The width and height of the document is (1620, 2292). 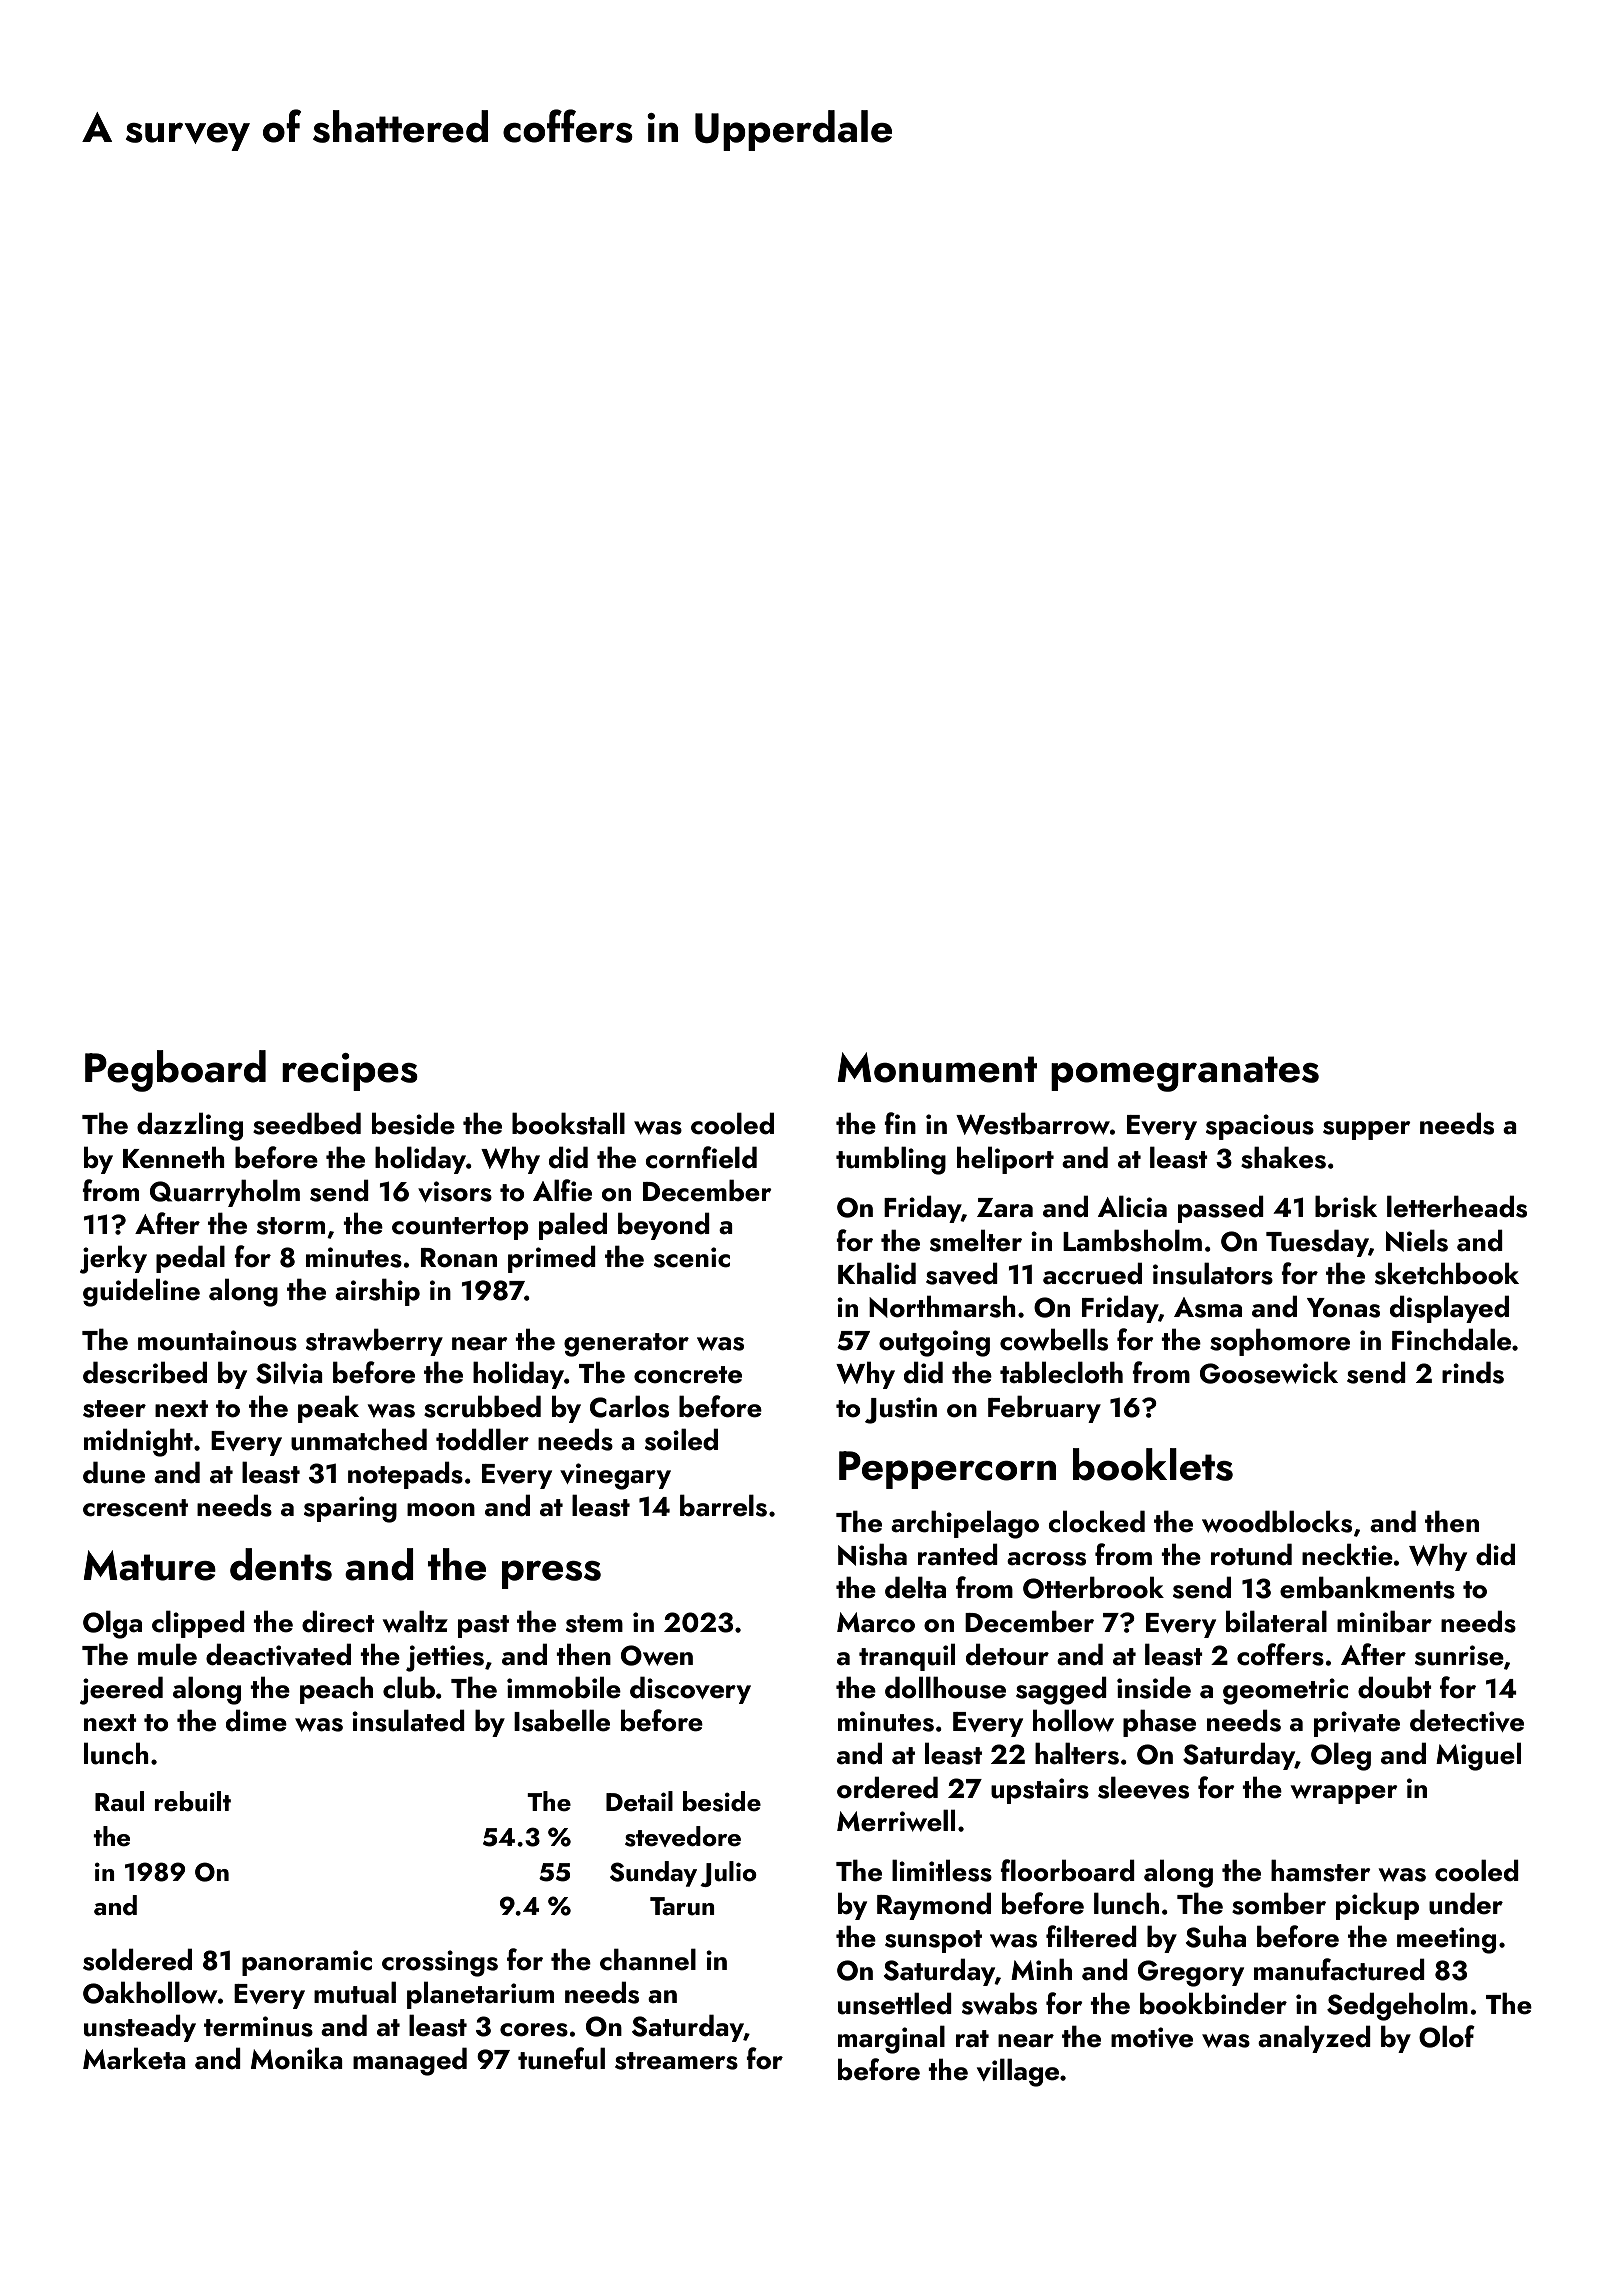 I want to click on Pegboard, so click(x=175, y=1071).
